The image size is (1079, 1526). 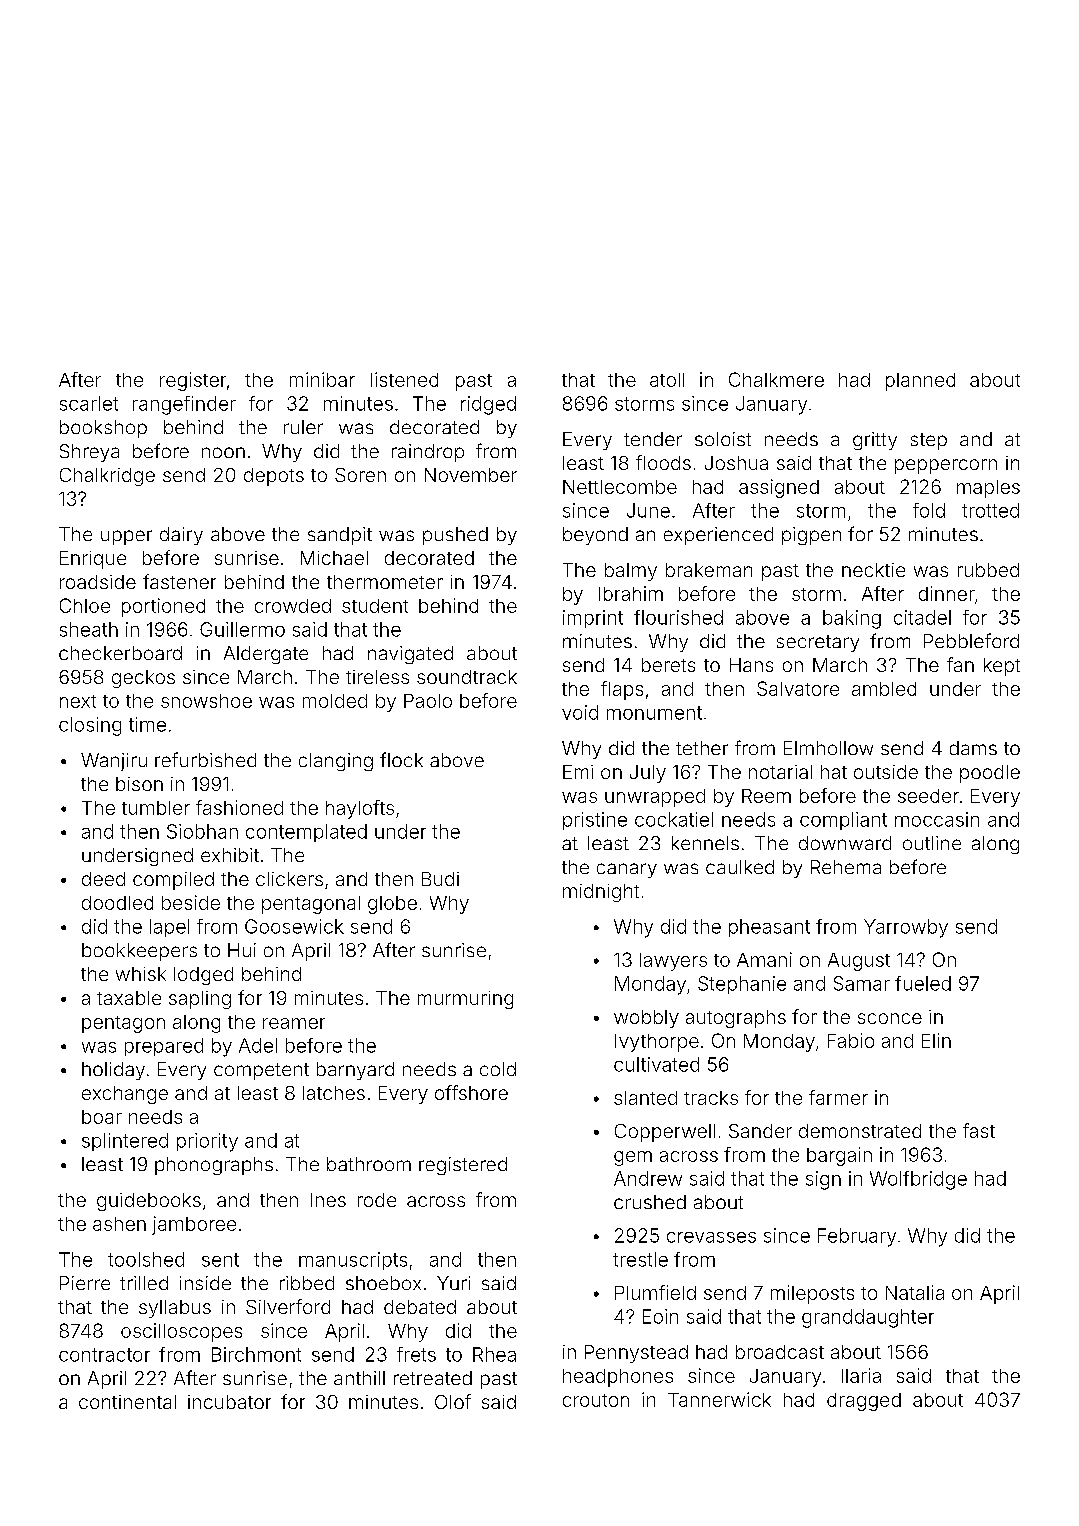 I want to click on minibar, so click(x=322, y=379).
